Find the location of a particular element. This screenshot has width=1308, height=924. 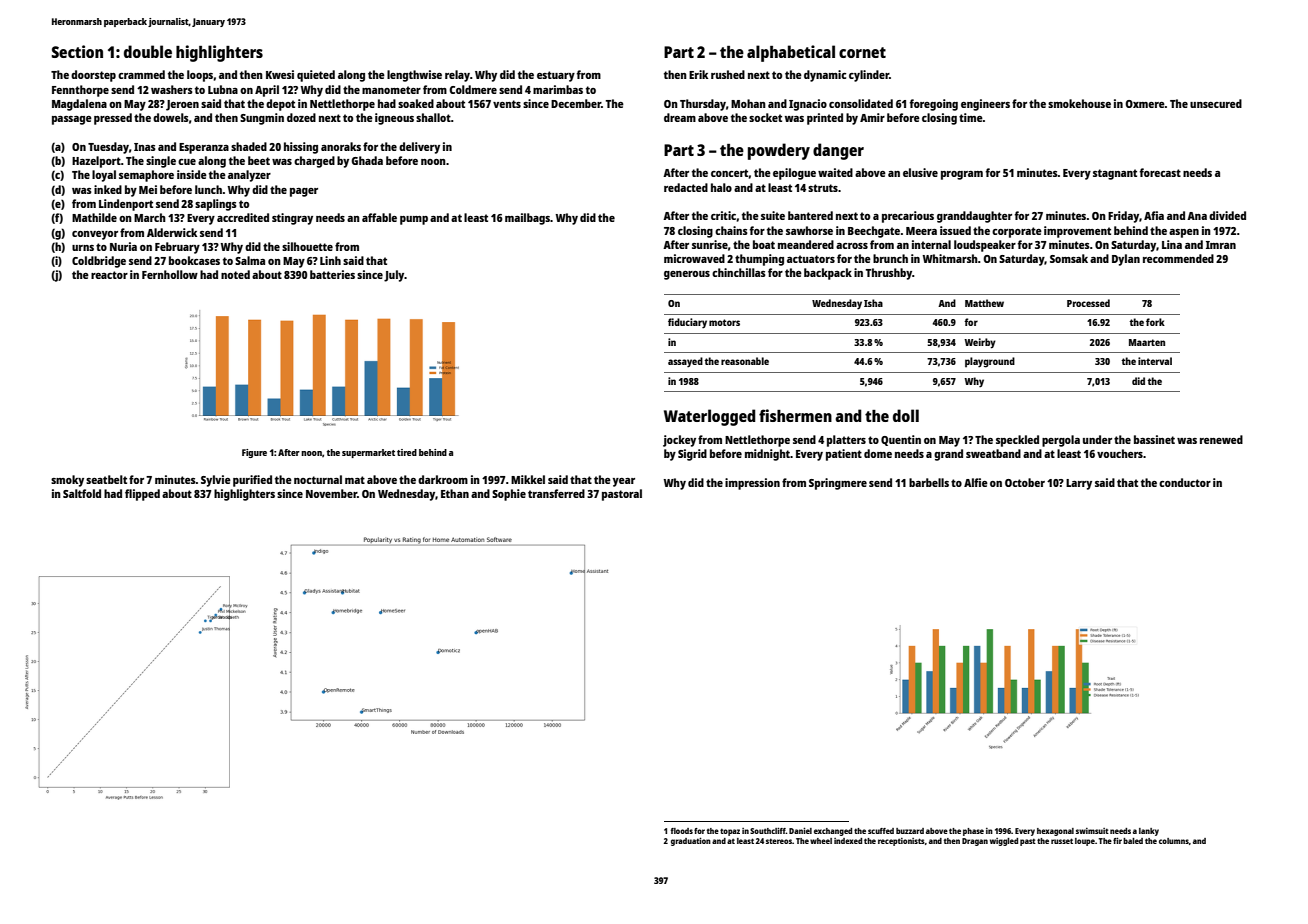

double is located at coordinates (148, 51).
